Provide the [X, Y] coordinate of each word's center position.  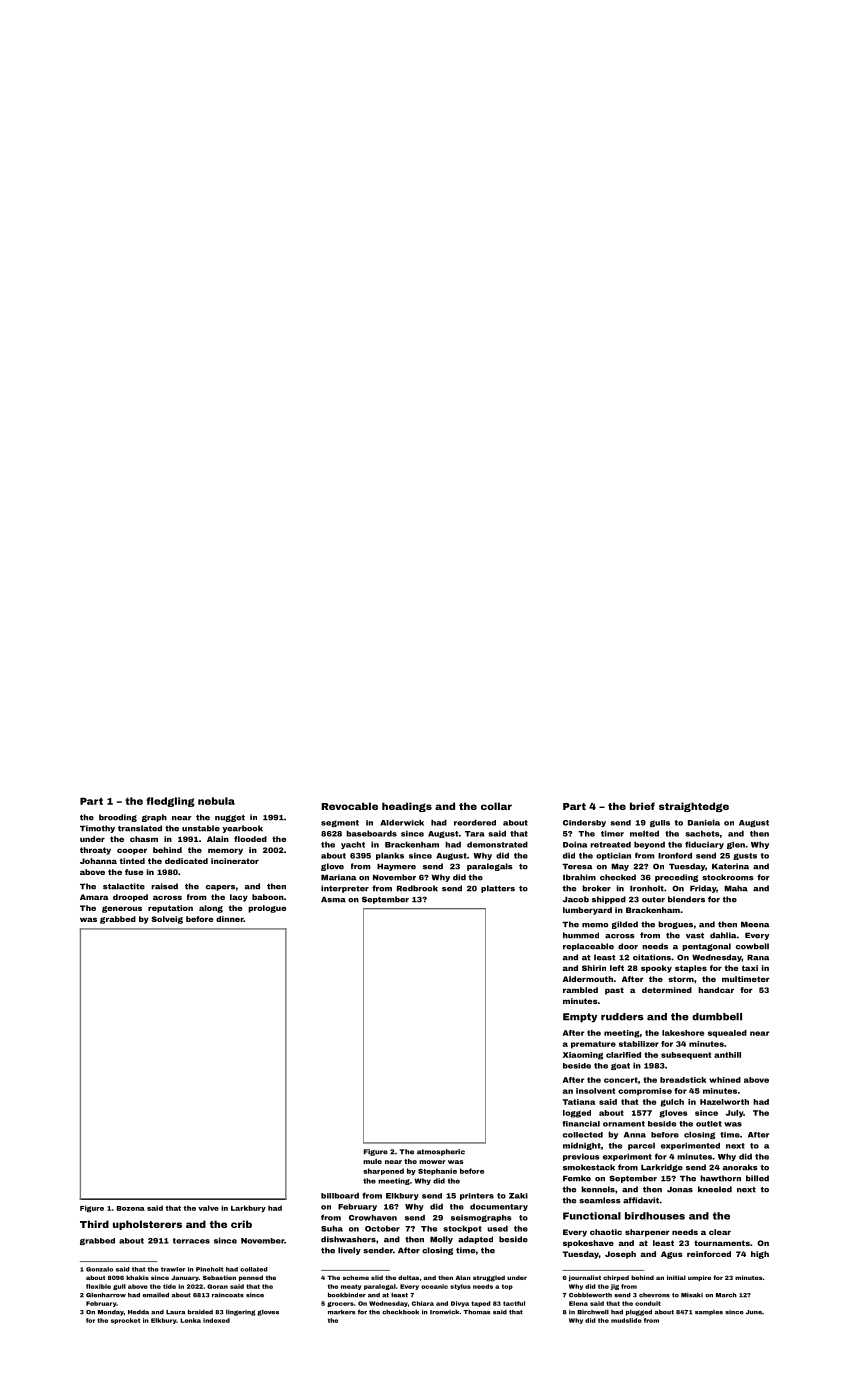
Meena [755, 924]
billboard [340, 1196]
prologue [267, 909]
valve [208, 1208]
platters [498, 889]
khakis [137, 1277]
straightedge [694, 807]
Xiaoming [583, 1056]
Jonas [680, 1189]
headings [407, 807]
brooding [118, 818]
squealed [727, 1034]
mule [372, 1161]
